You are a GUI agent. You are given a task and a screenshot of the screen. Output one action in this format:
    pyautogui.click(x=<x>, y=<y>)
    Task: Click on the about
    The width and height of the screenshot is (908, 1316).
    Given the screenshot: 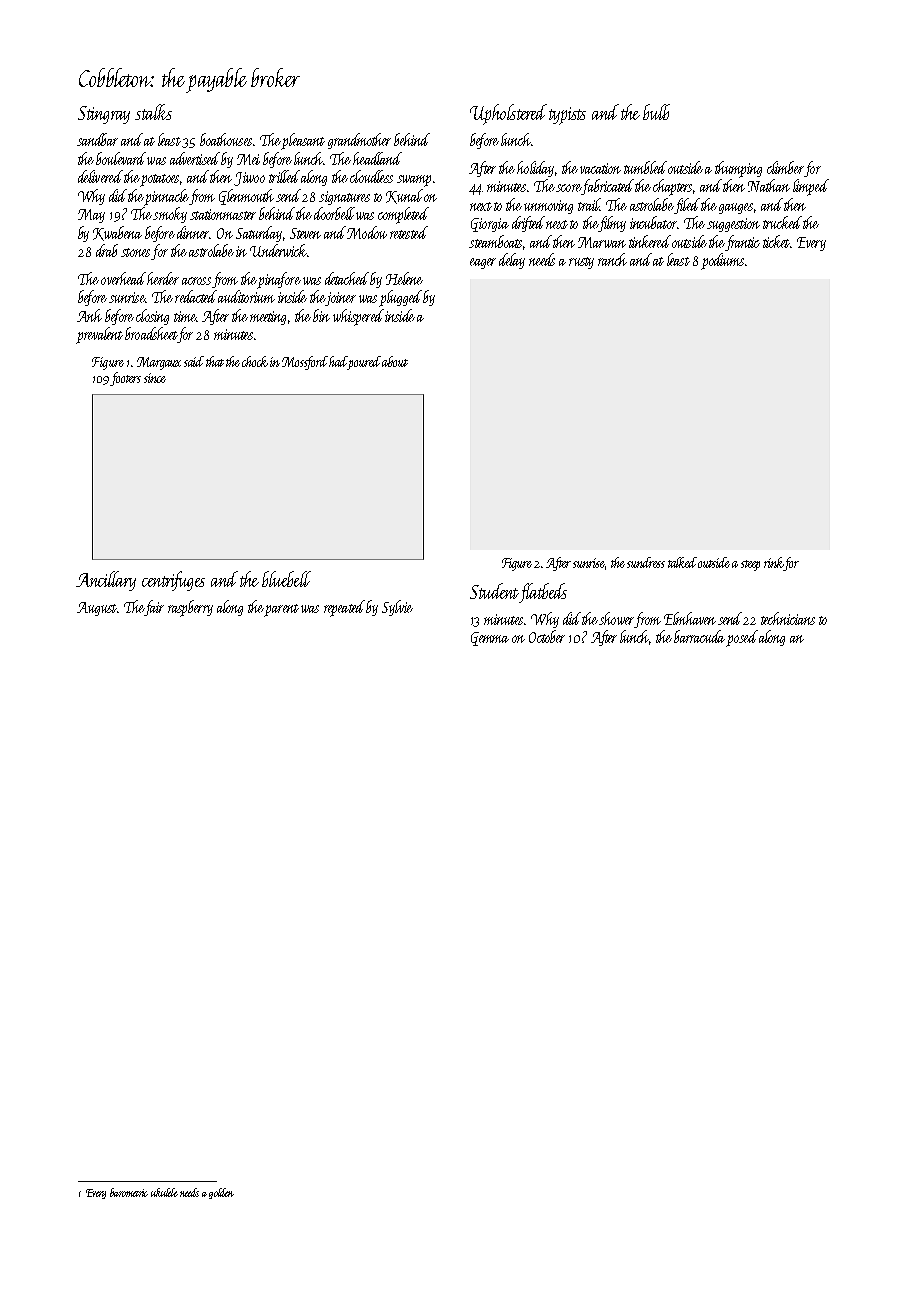 What is the action you would take?
    pyautogui.click(x=395, y=361)
